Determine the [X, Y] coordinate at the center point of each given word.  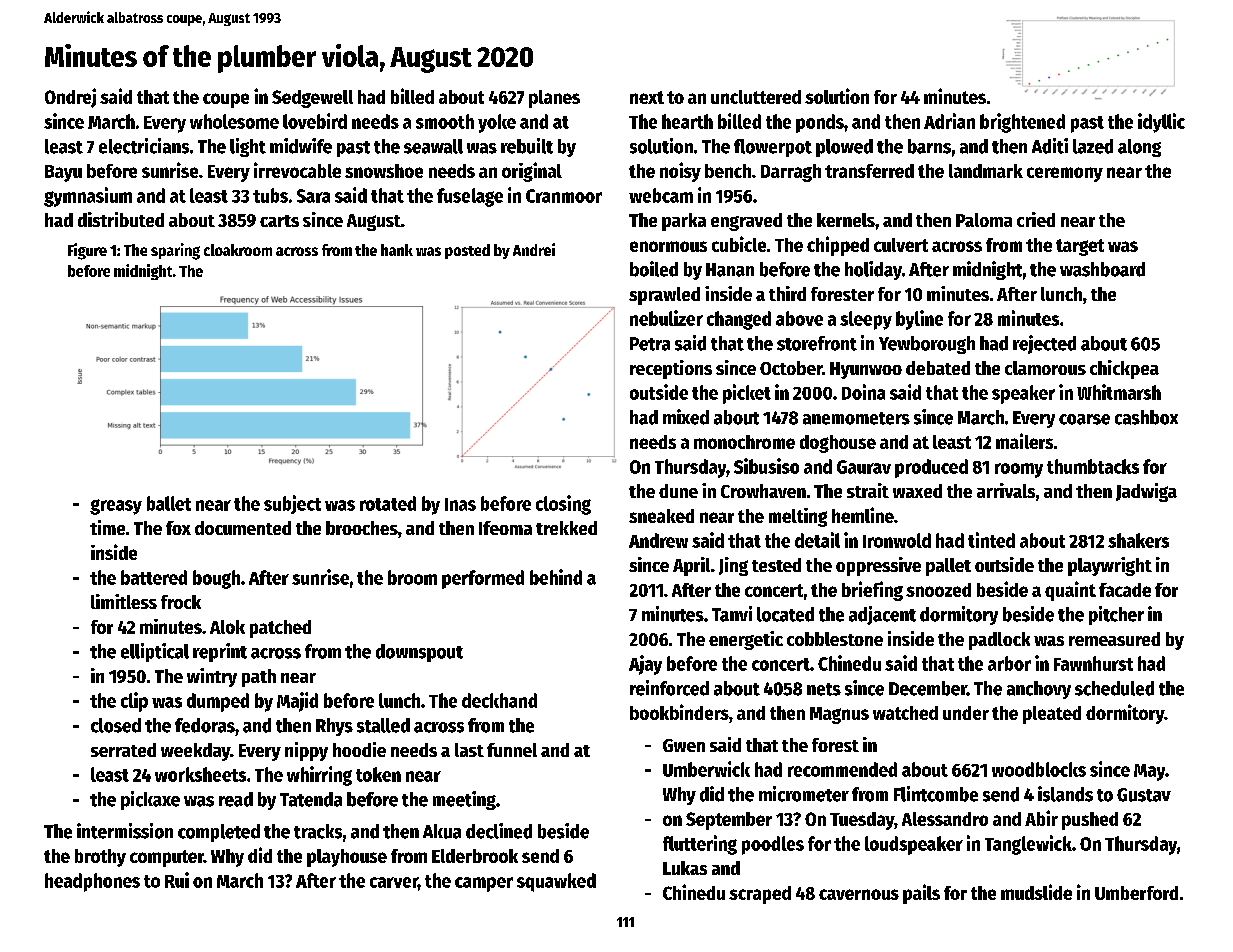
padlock [999, 641]
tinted [991, 540]
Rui [177, 880]
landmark [986, 171]
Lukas [685, 868]
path [259, 678]
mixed [686, 417]
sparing [175, 251]
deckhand [499, 700]
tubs [270, 195]
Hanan [730, 270]
